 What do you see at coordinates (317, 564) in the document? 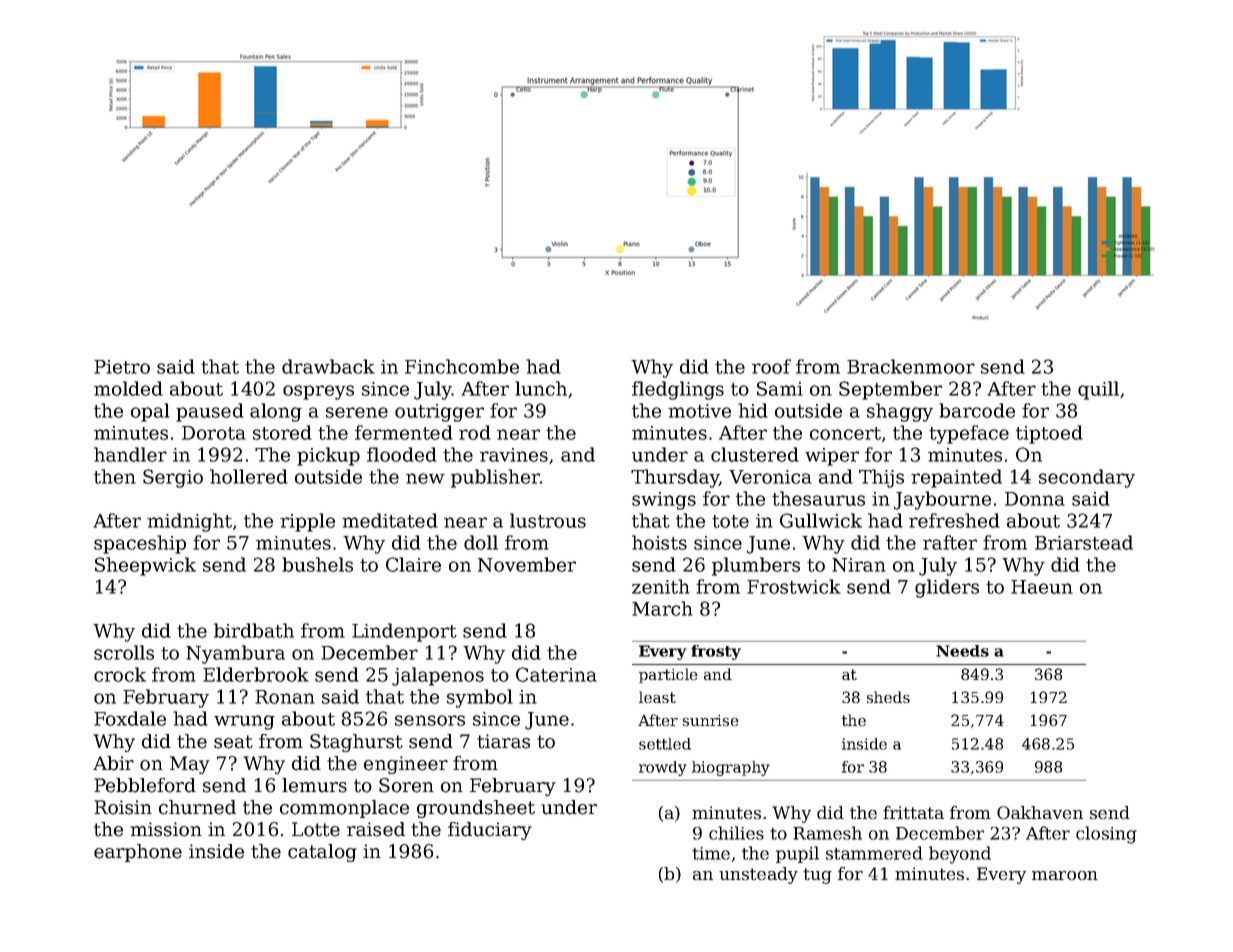
I see `bushels` at bounding box center [317, 564].
